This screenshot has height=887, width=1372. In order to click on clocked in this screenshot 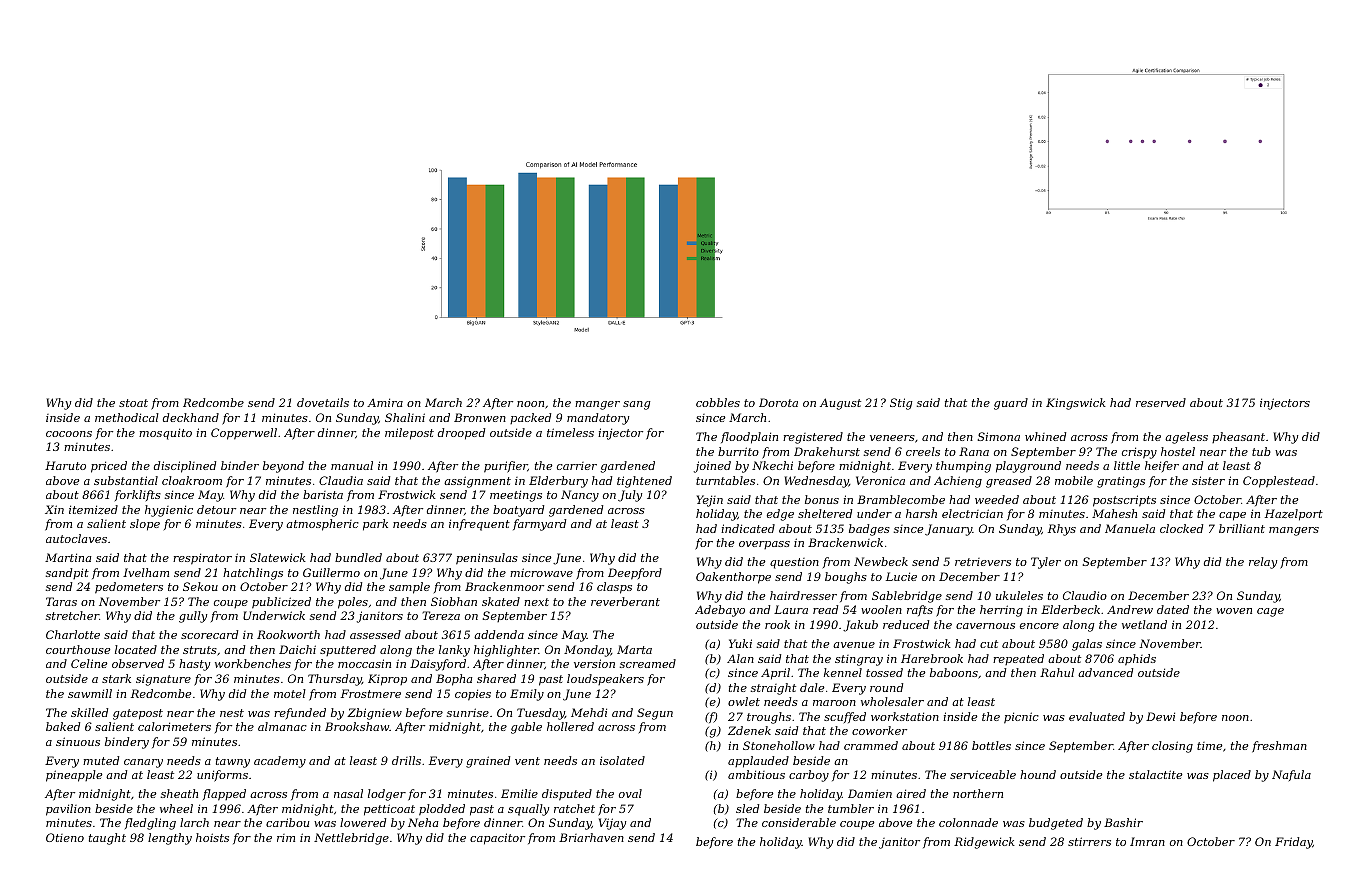, I will do `click(1181, 528)`.
